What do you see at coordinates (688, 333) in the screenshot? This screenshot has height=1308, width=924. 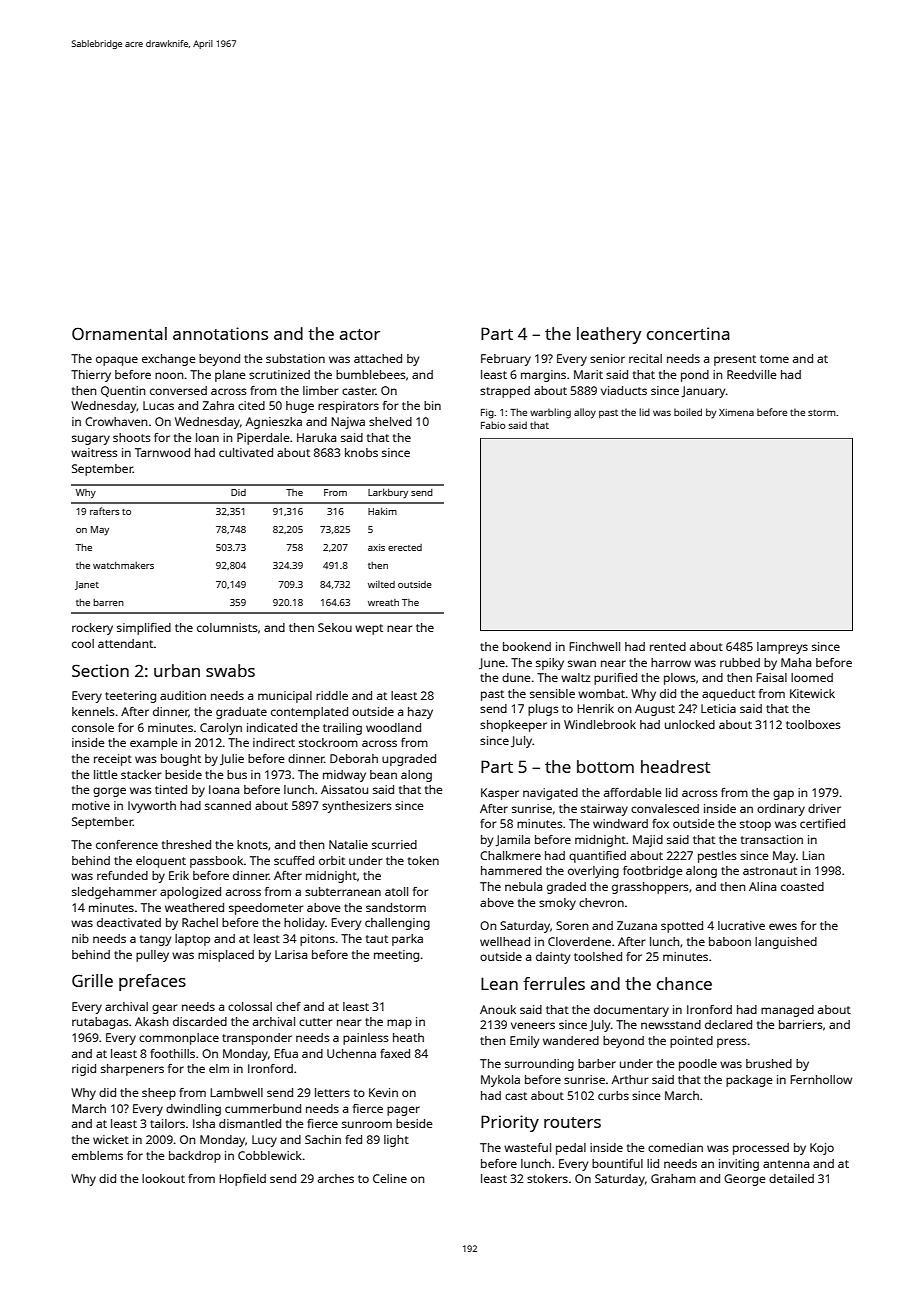 I see `concertina` at bounding box center [688, 333].
